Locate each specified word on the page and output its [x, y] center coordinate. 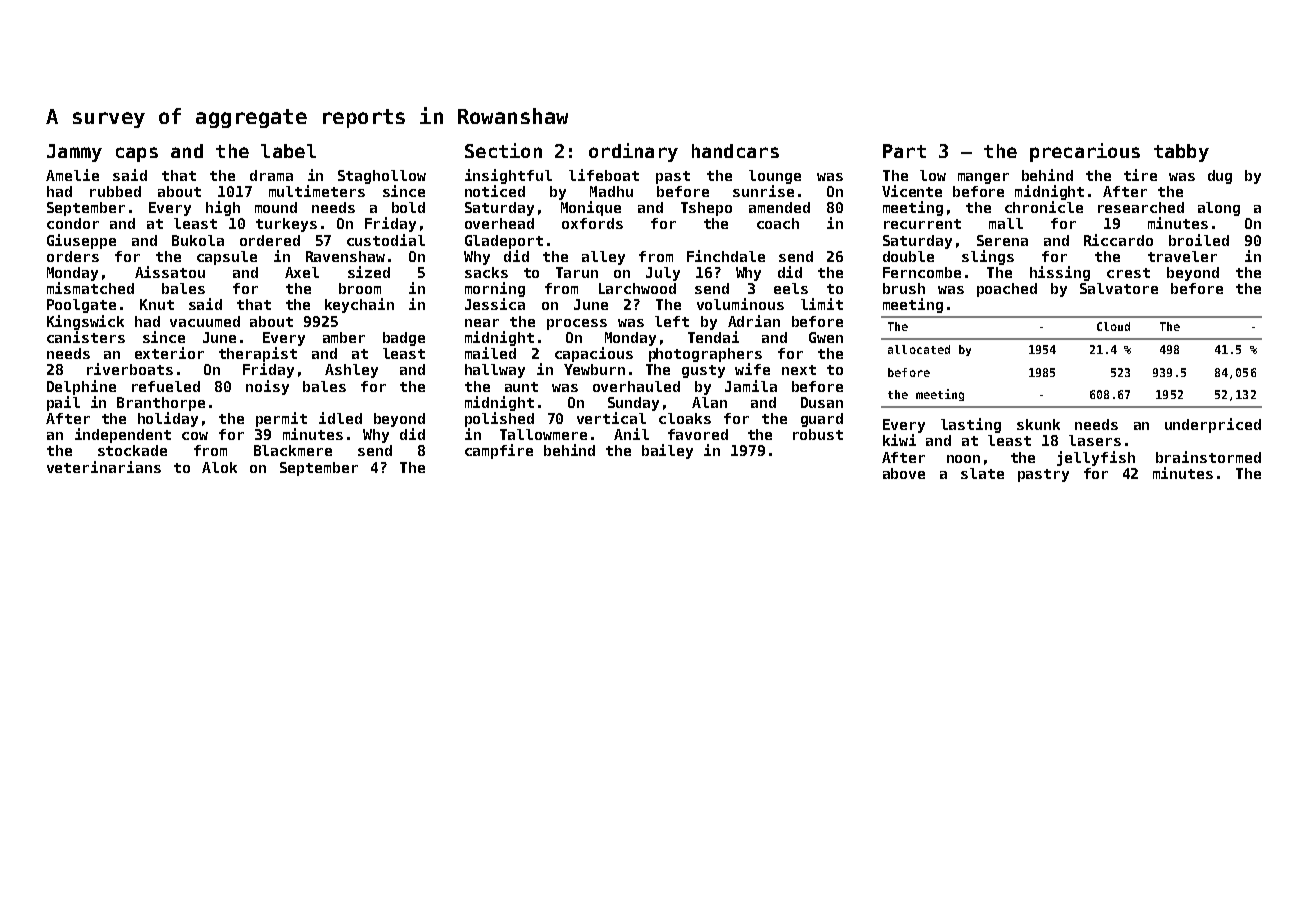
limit [822, 304]
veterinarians [104, 467]
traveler [1182, 256]
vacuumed [205, 321]
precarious [1085, 152]
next [799, 370]
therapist [258, 354]
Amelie [72, 175]
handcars [735, 151]
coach [778, 223]
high [223, 208]
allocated [919, 349]
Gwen [826, 337]
